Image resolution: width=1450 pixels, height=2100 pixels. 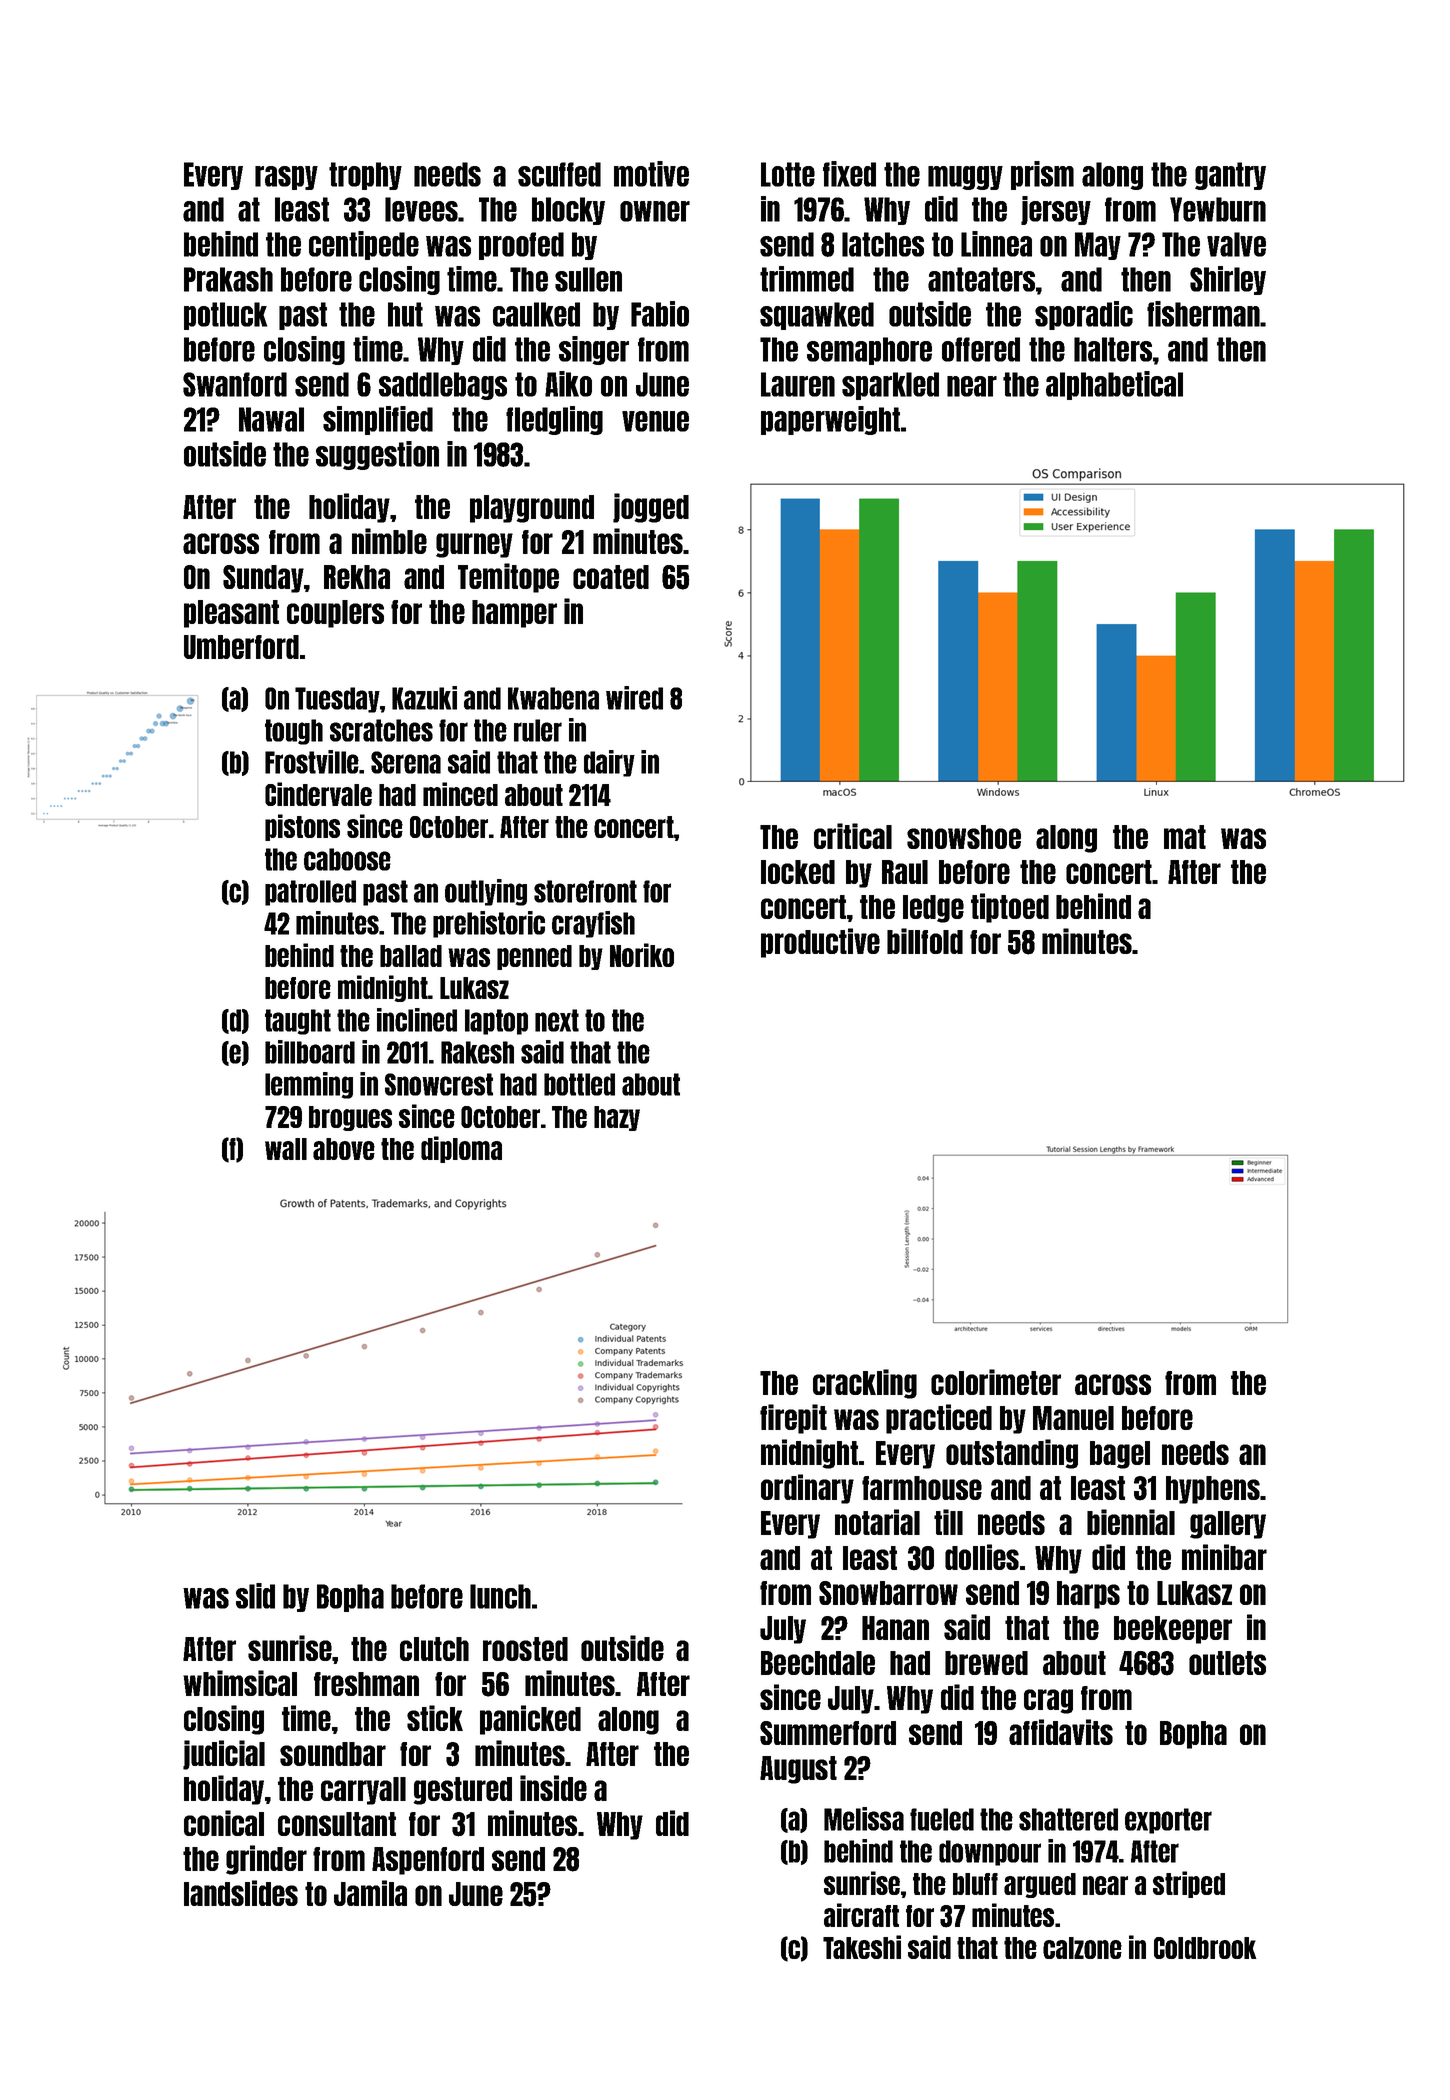 What do you see at coordinates (865, 1384) in the image?
I see `crackling` at bounding box center [865, 1384].
